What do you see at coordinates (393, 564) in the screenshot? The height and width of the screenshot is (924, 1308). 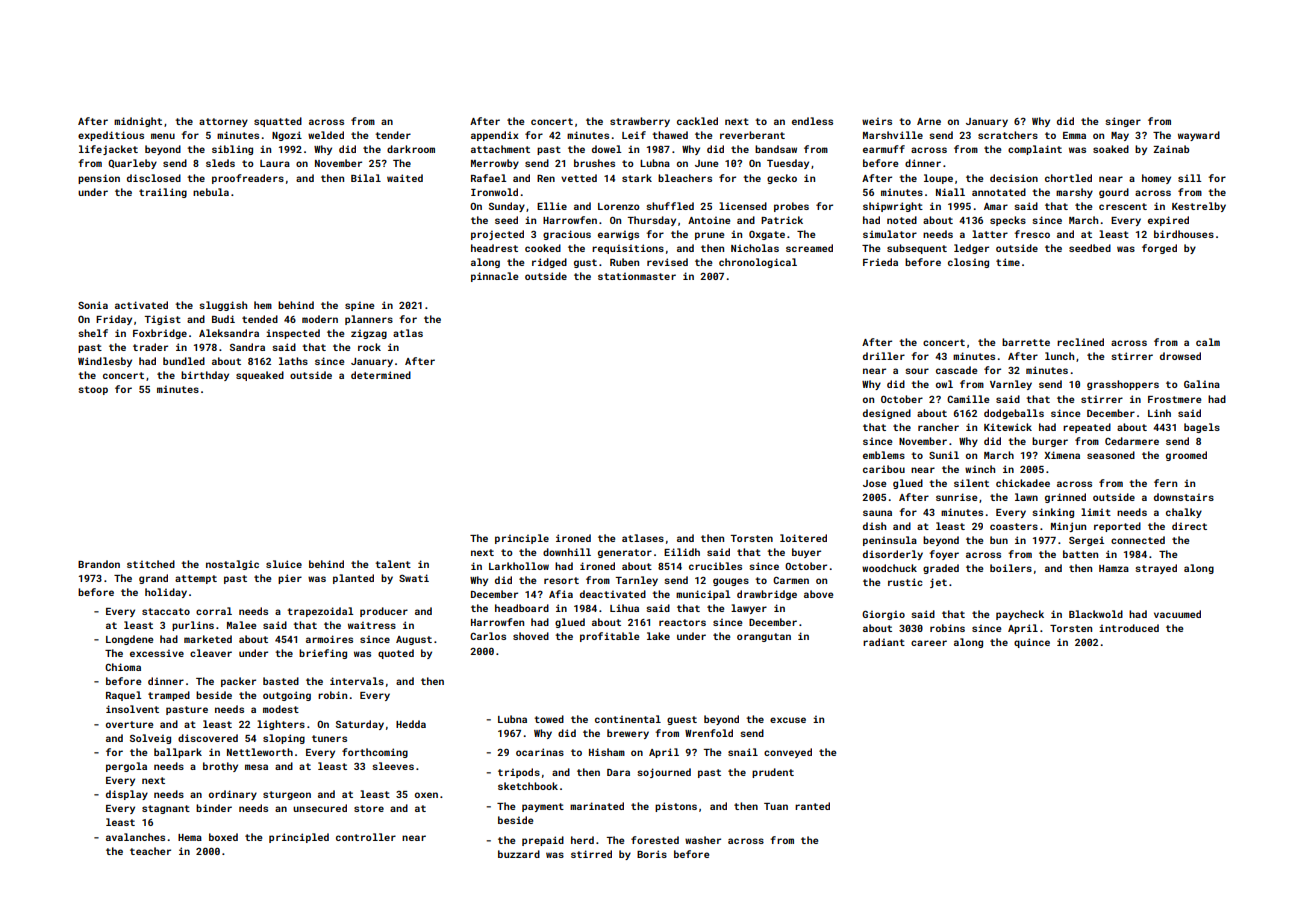 I see `talent` at bounding box center [393, 564].
